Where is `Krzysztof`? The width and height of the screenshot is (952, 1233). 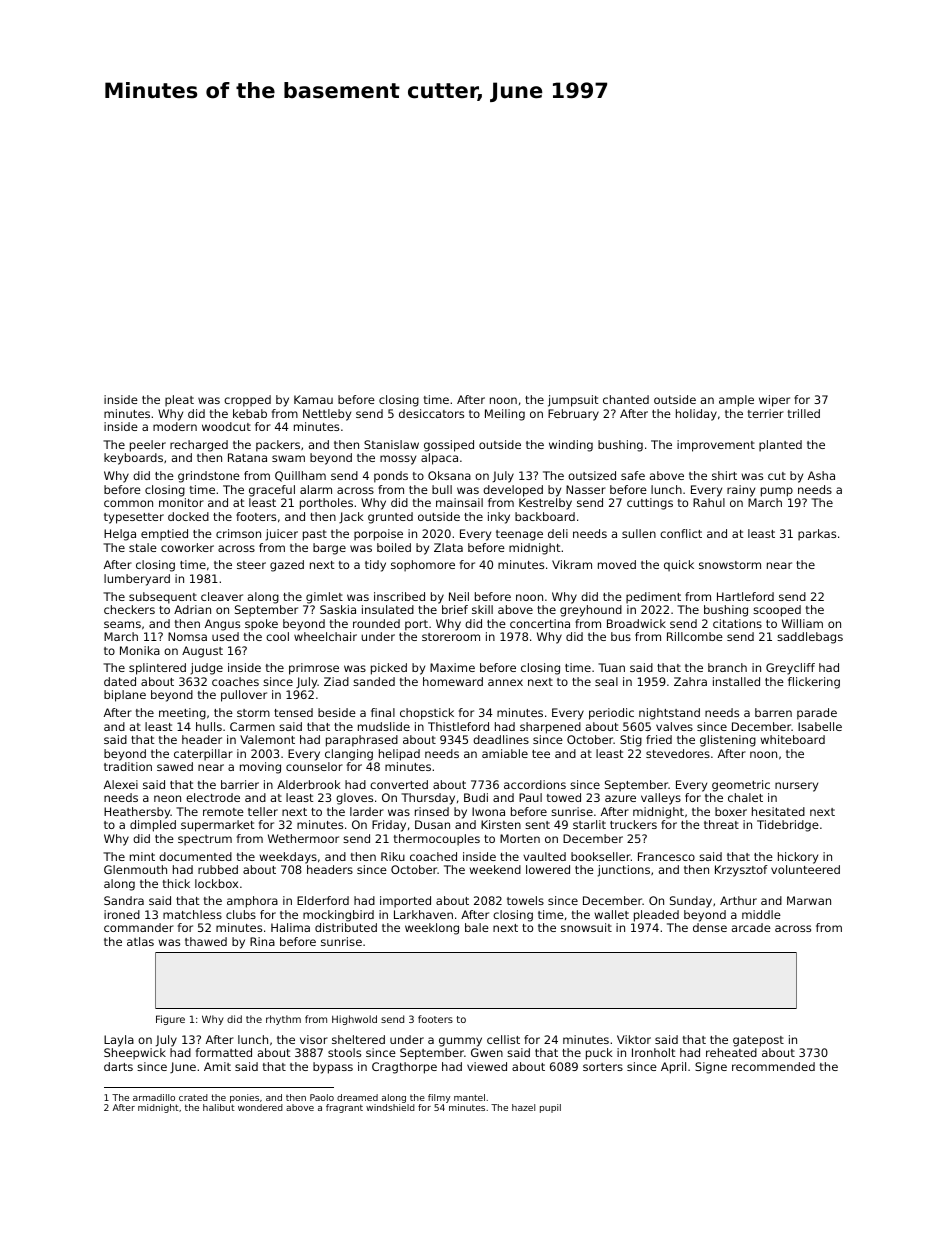 Krzysztof is located at coordinates (741, 871).
